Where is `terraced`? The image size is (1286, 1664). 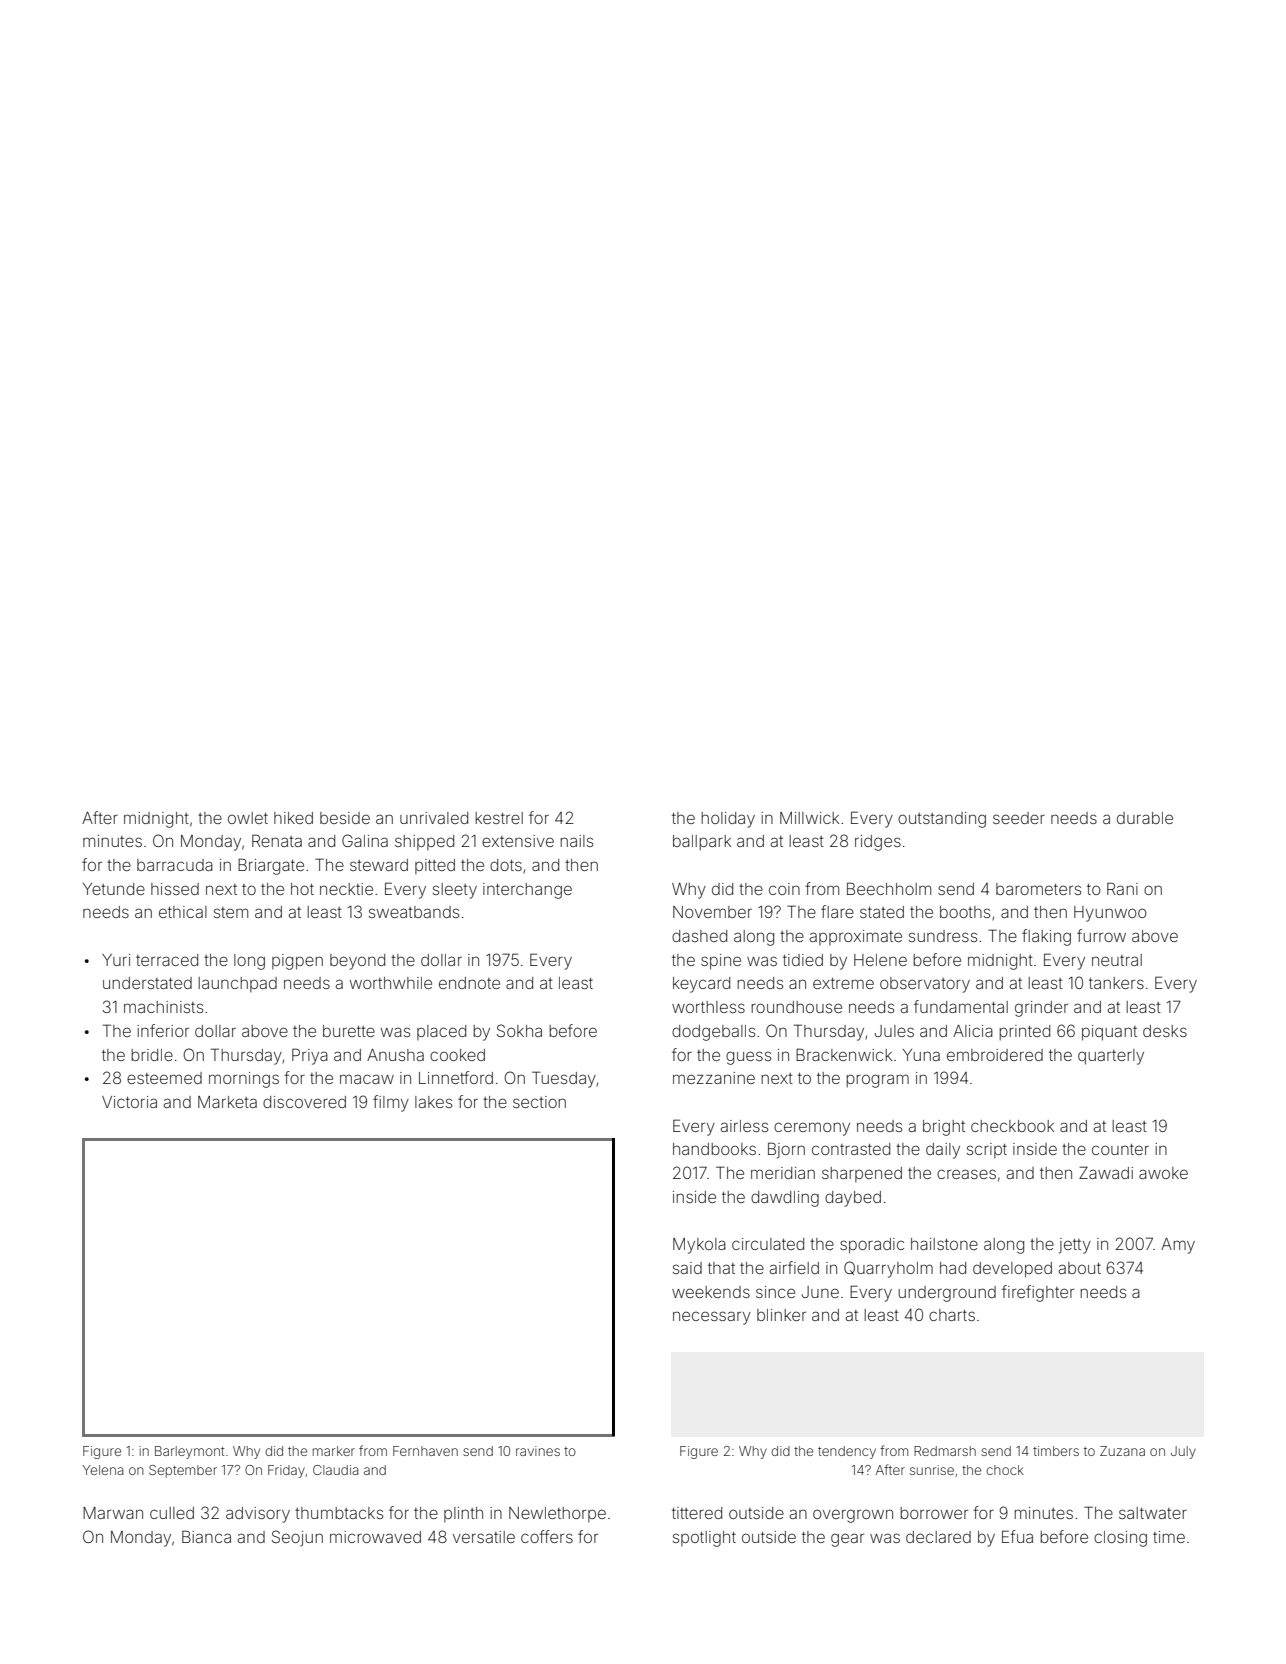 terraced is located at coordinates (167, 960).
